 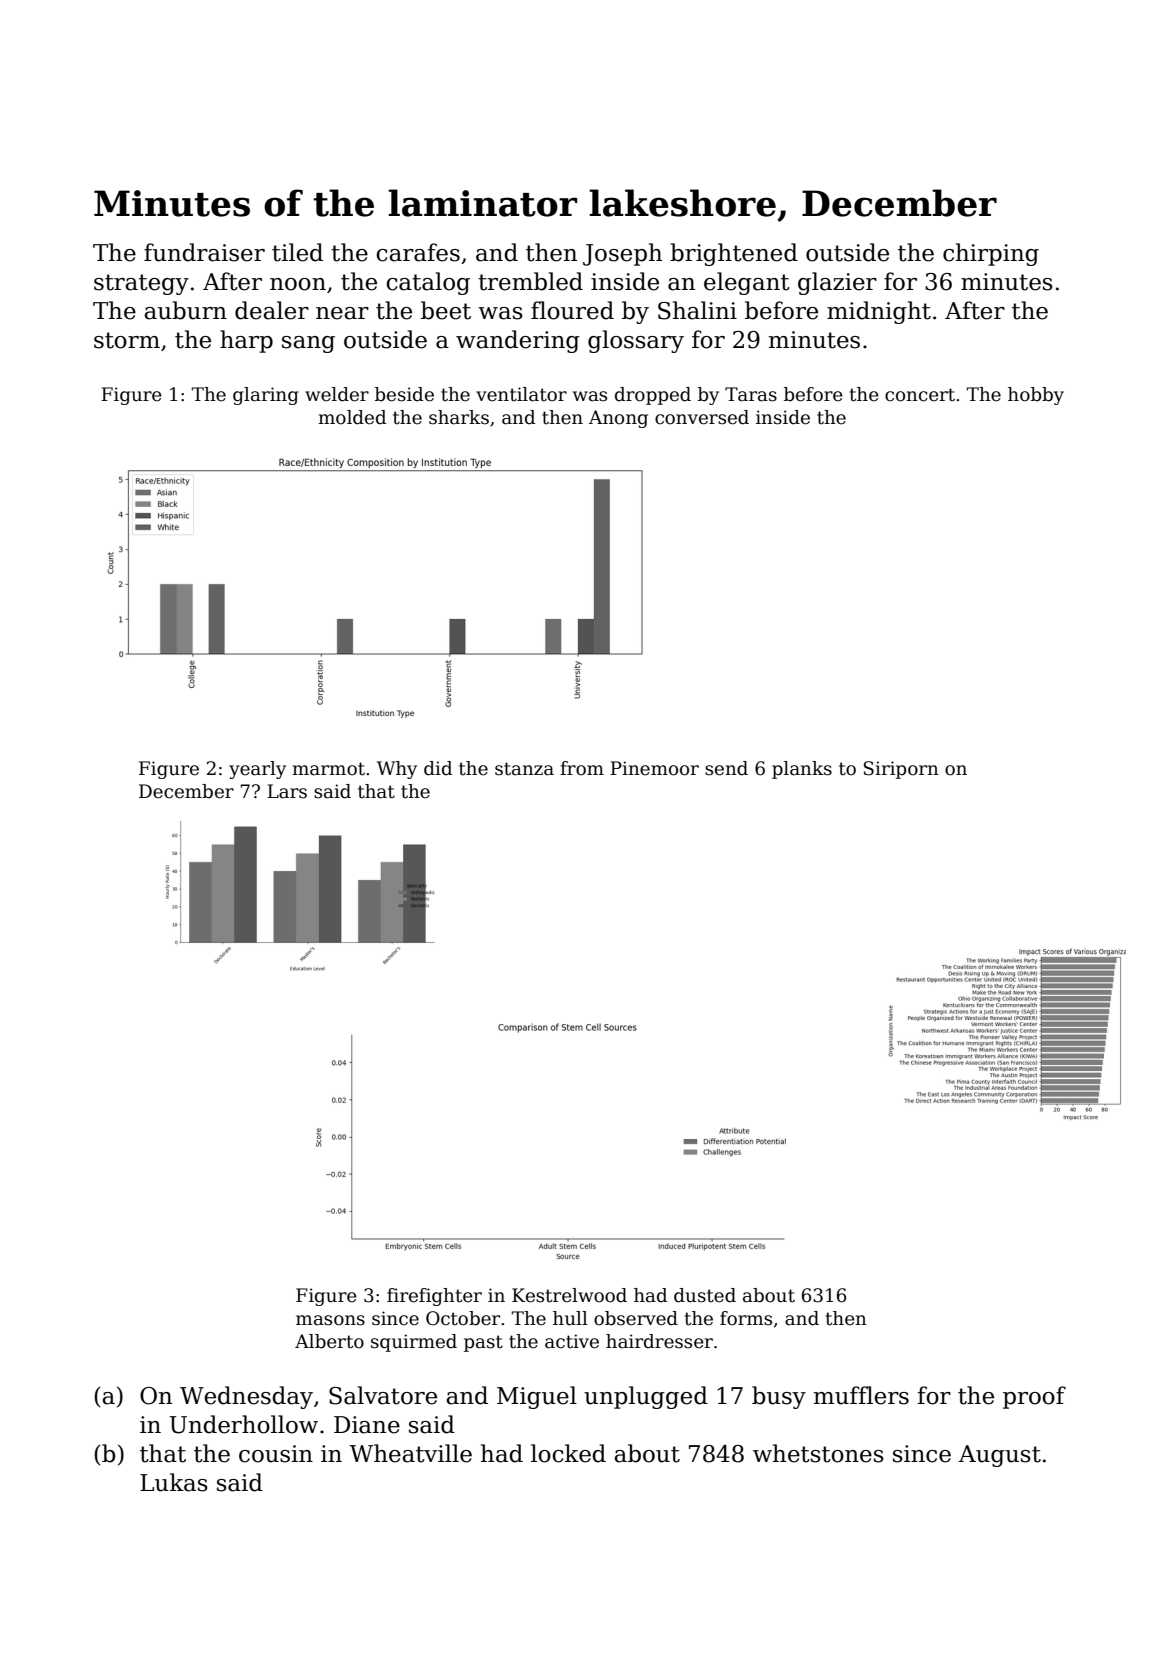 What do you see at coordinates (174, 1482) in the screenshot?
I see `Lukas` at bounding box center [174, 1482].
